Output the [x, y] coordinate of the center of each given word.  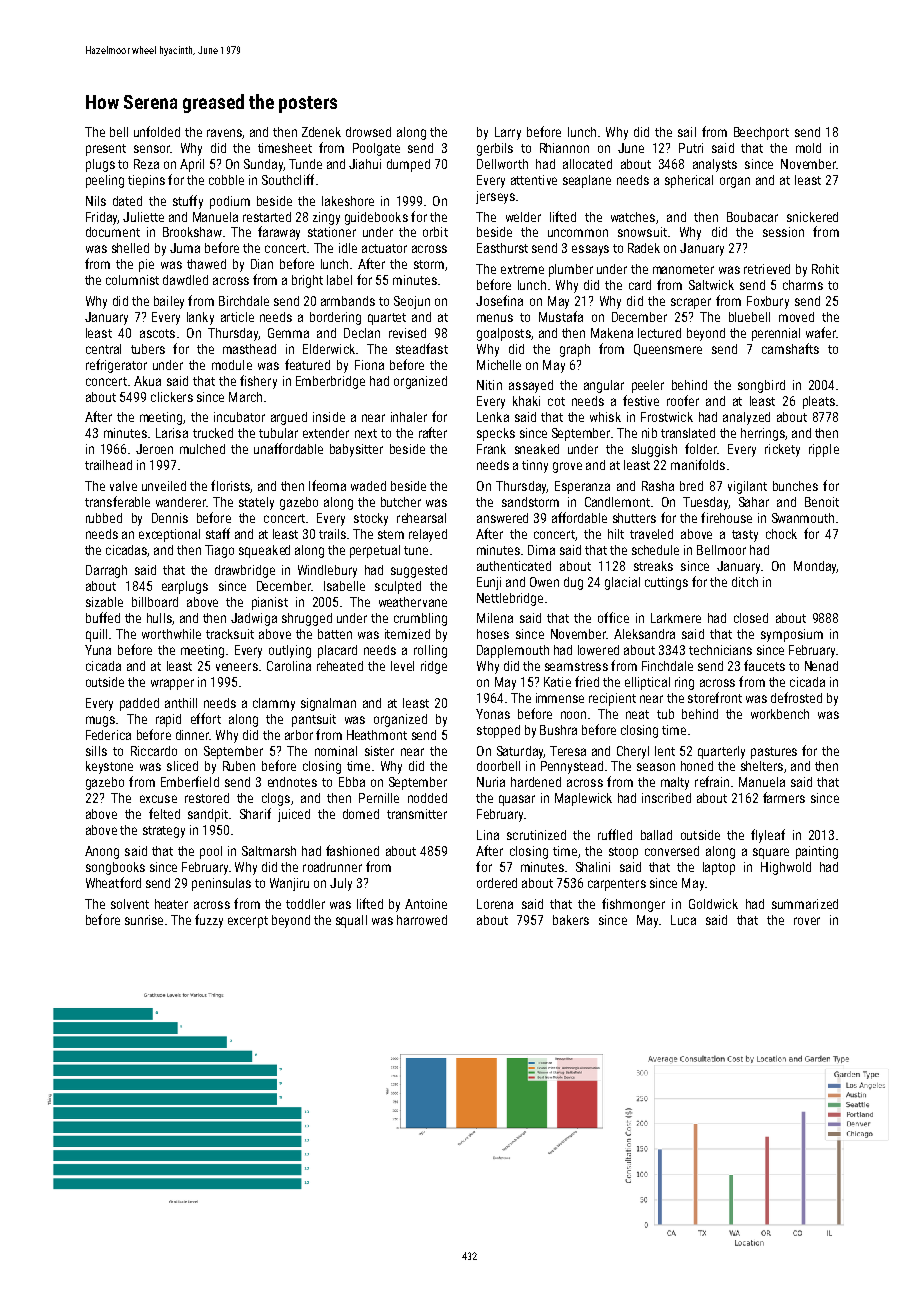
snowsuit [642, 232]
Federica [108, 735]
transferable [117, 501]
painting [817, 852]
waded [368, 486]
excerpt [248, 922]
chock [781, 534]
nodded [427, 798]
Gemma [288, 333]
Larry [508, 133]
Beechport [761, 133]
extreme [522, 269]
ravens [224, 133]
